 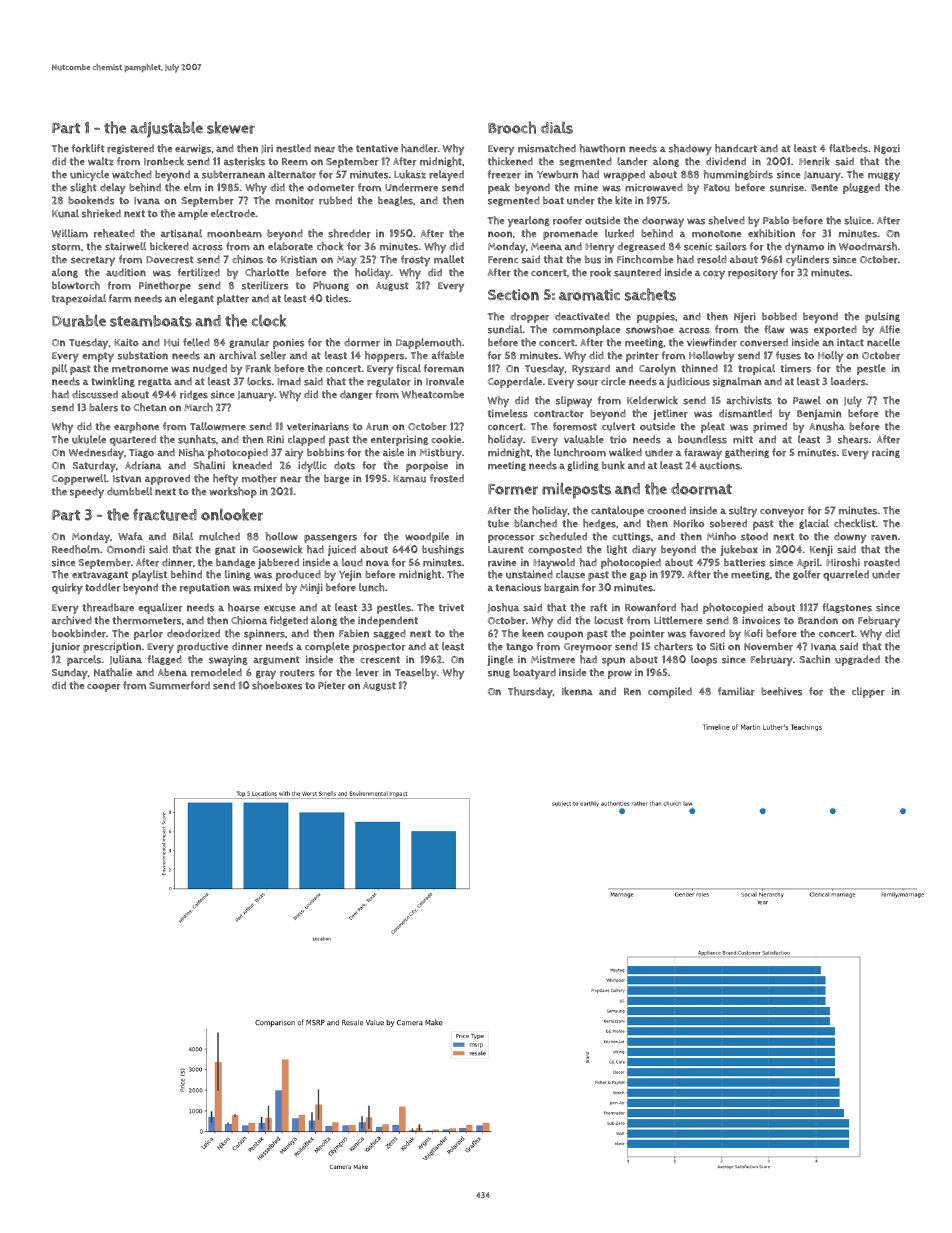 I want to click on faraway, so click(x=703, y=453).
